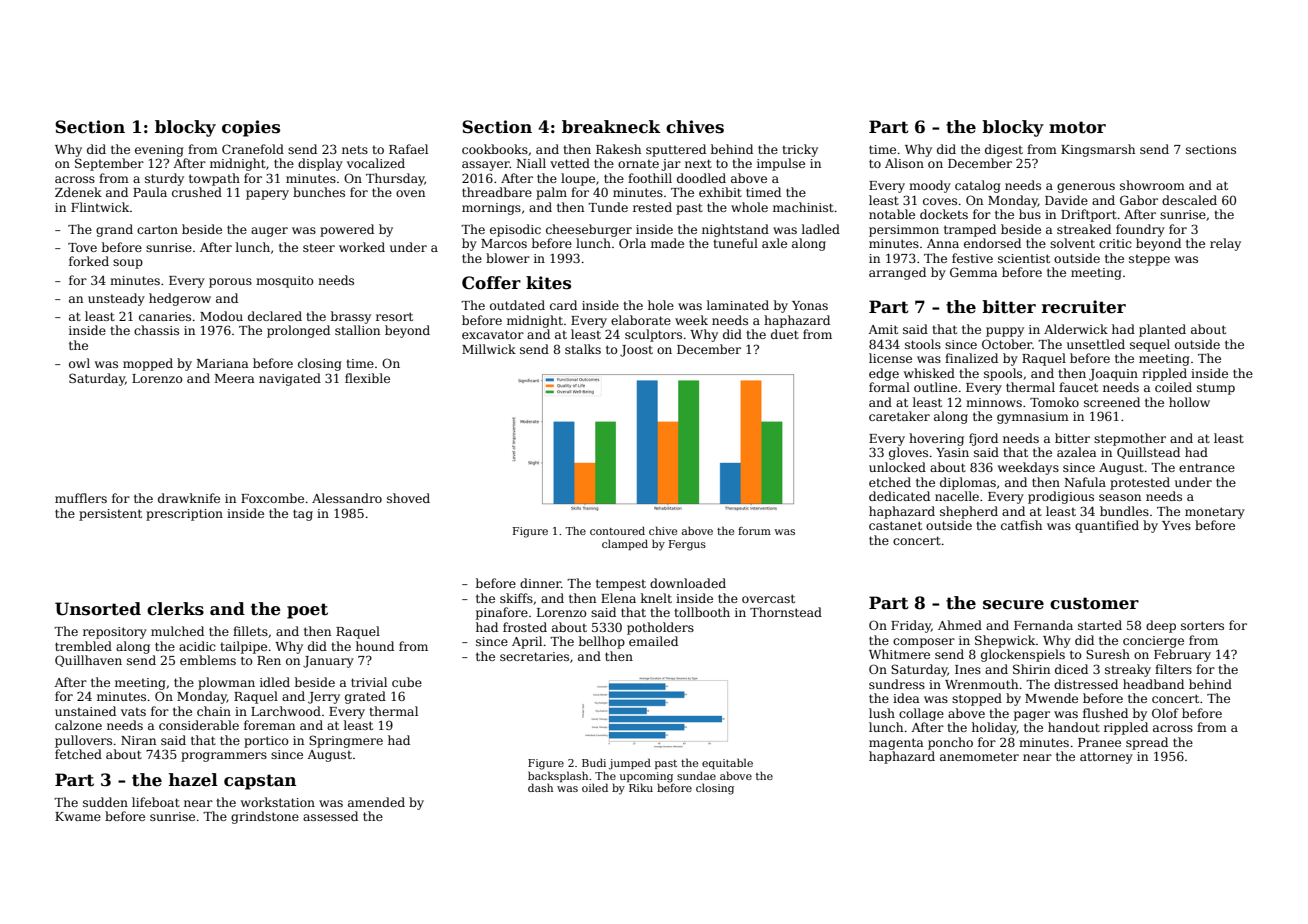  Describe the element at coordinates (1207, 467) in the page. I see `entrance` at that location.
